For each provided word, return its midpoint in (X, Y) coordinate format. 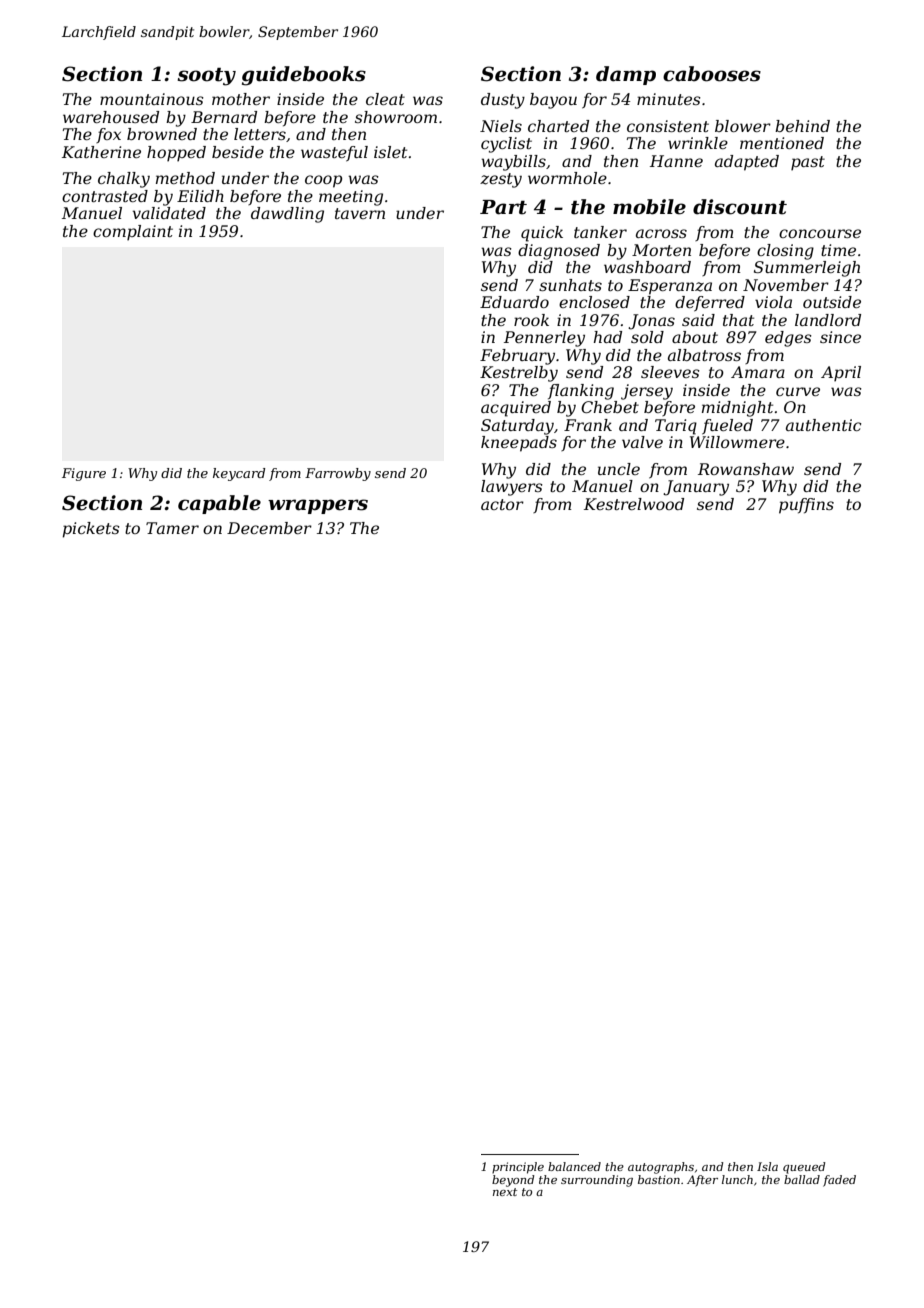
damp (626, 75)
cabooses (712, 74)
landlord (828, 320)
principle (518, 1168)
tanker (600, 232)
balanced (574, 1166)
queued (804, 1168)
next (505, 1192)
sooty (206, 77)
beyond (513, 1181)
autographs (661, 1168)
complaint (133, 233)
